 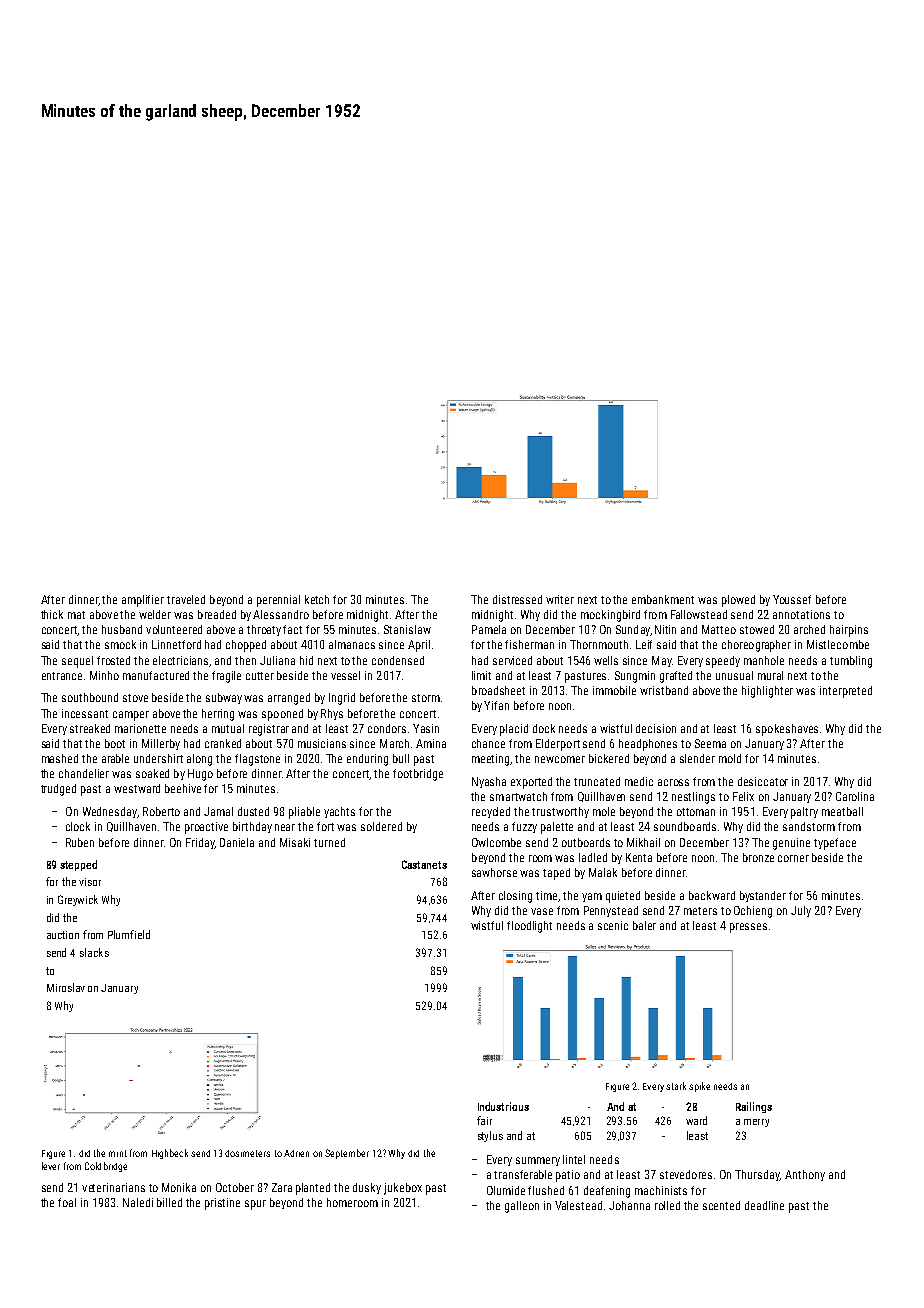 What do you see at coordinates (51, 1166) in the screenshot?
I see `lever` at bounding box center [51, 1166].
